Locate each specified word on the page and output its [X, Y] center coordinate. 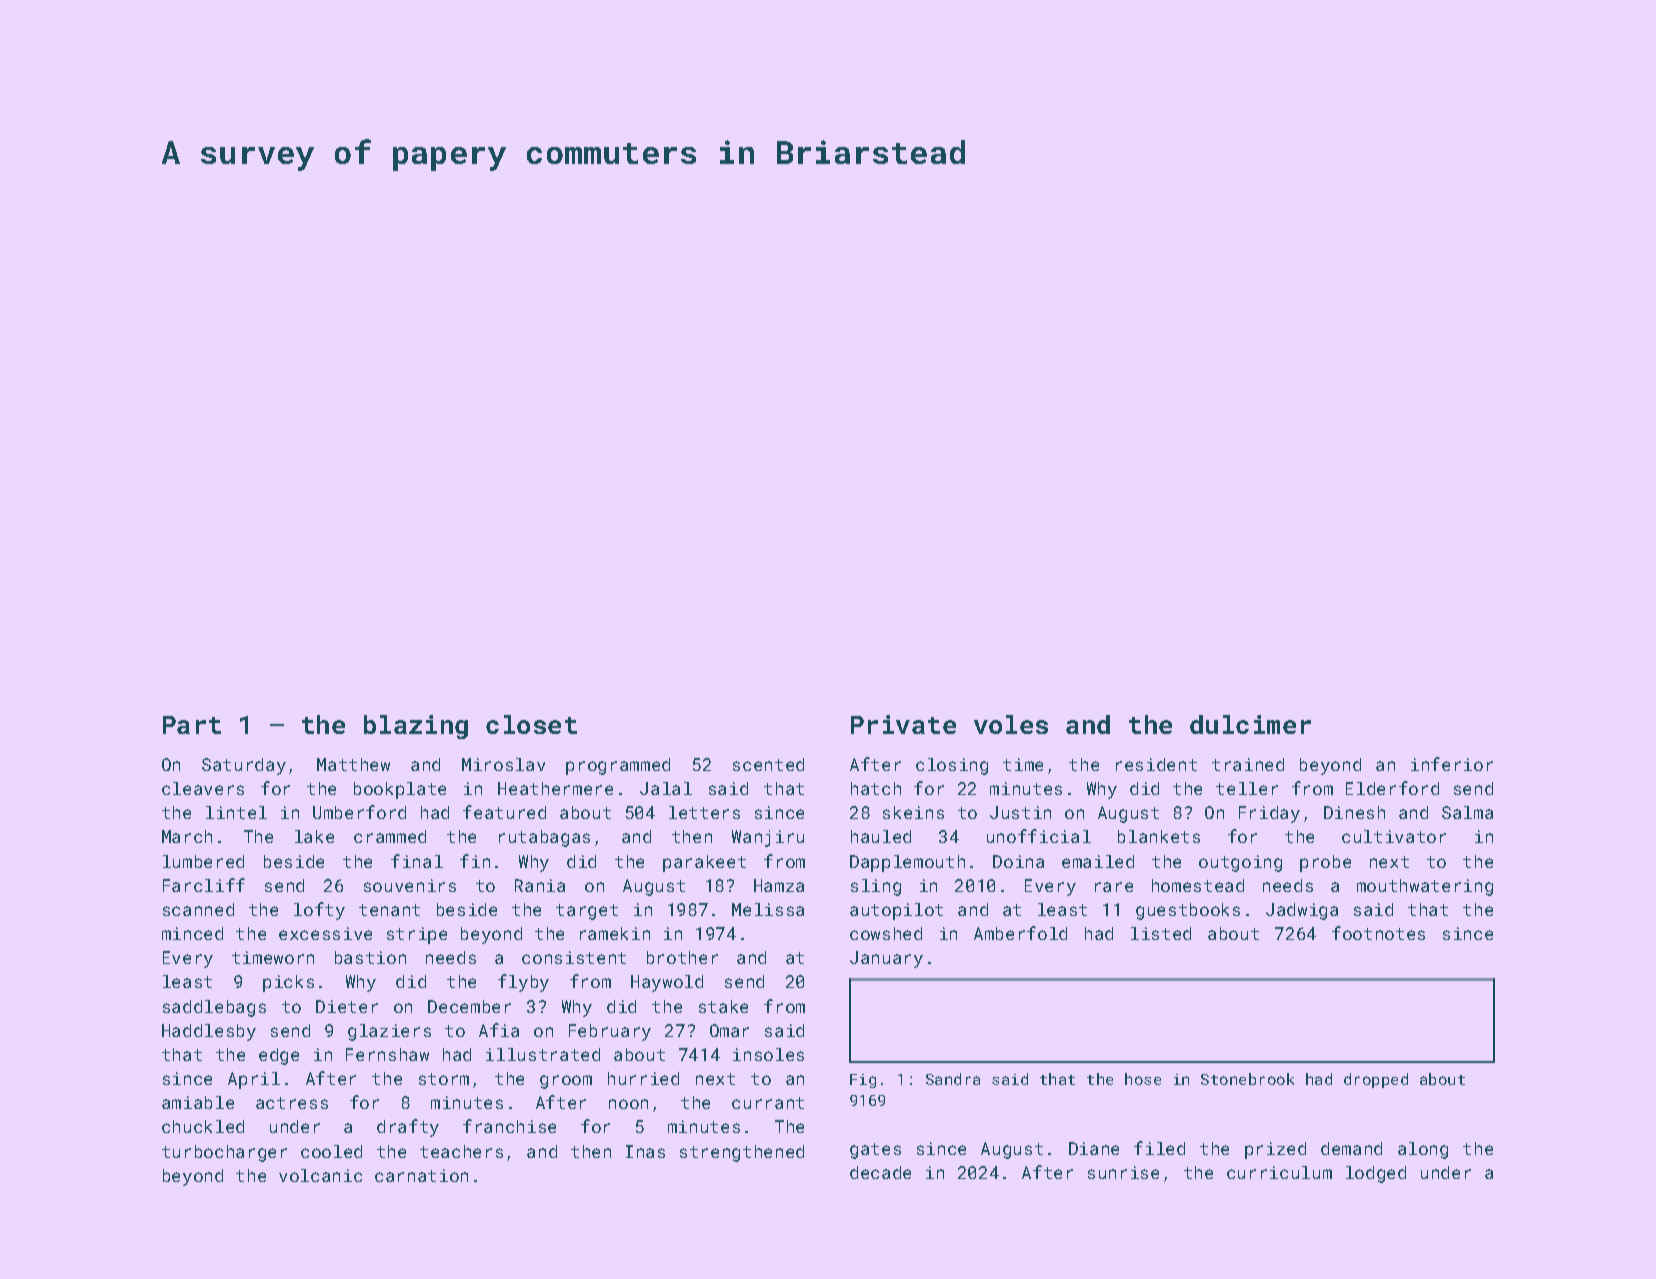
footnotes [1378, 933]
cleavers [203, 788]
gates [875, 1151]
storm [444, 1079]
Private [903, 724]
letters [704, 812]
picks [288, 983]
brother [682, 957]
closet [531, 724]
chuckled [203, 1126]
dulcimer [1250, 724]
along [1423, 1150]
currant [768, 1103]
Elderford [1392, 788]
